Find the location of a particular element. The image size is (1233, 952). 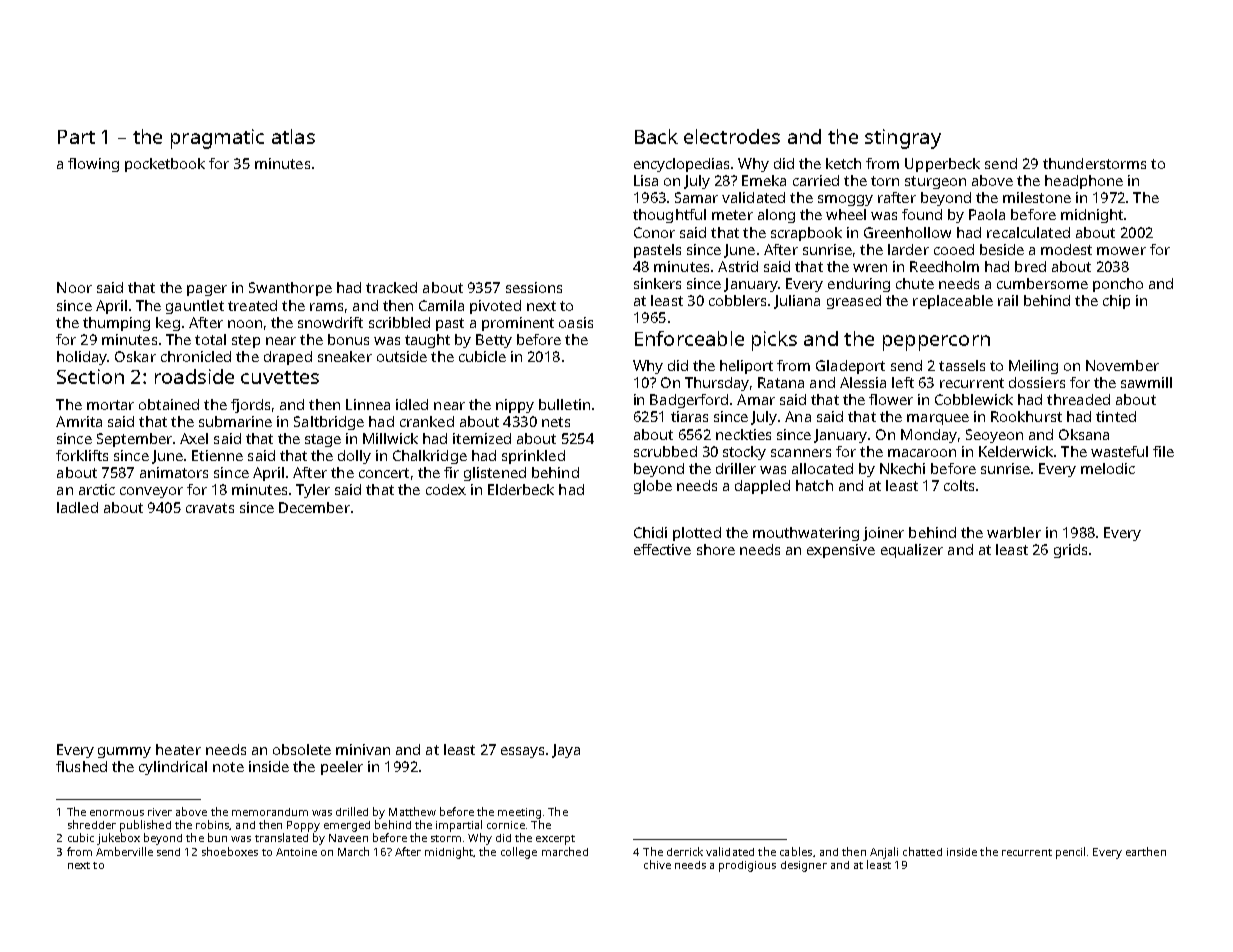

stingray is located at coordinates (903, 139).
